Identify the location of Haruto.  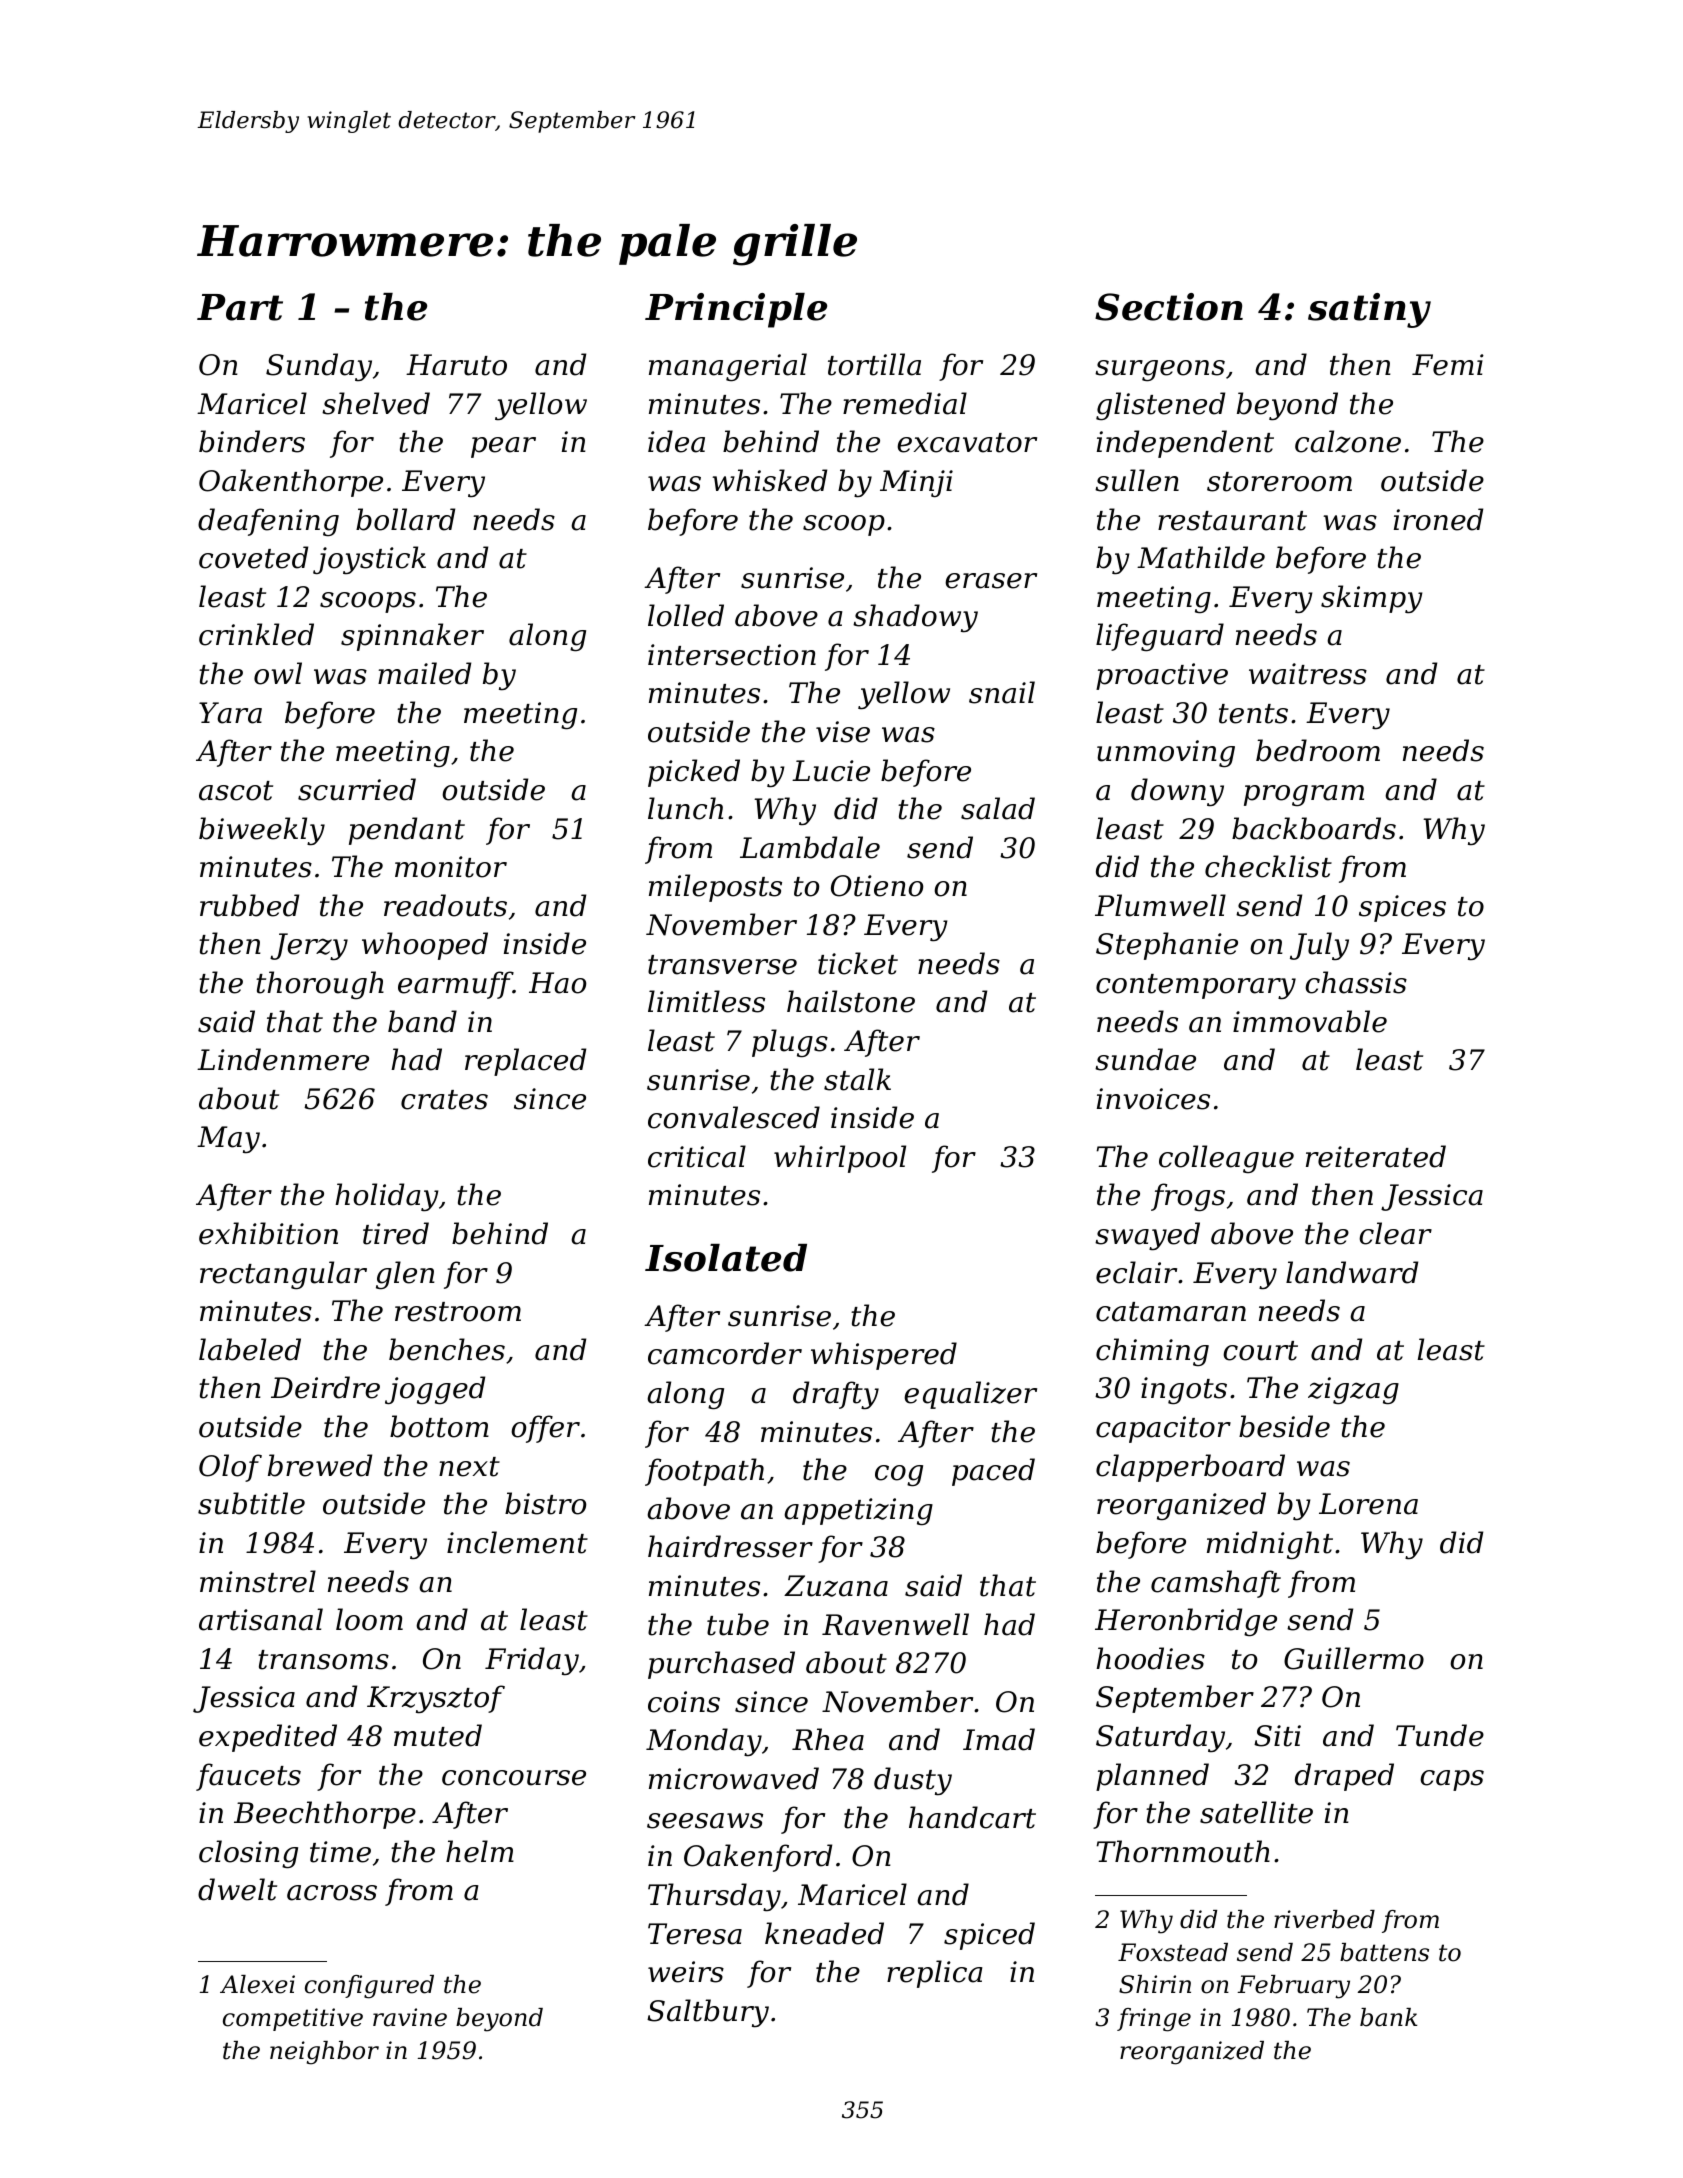
(456, 365).
